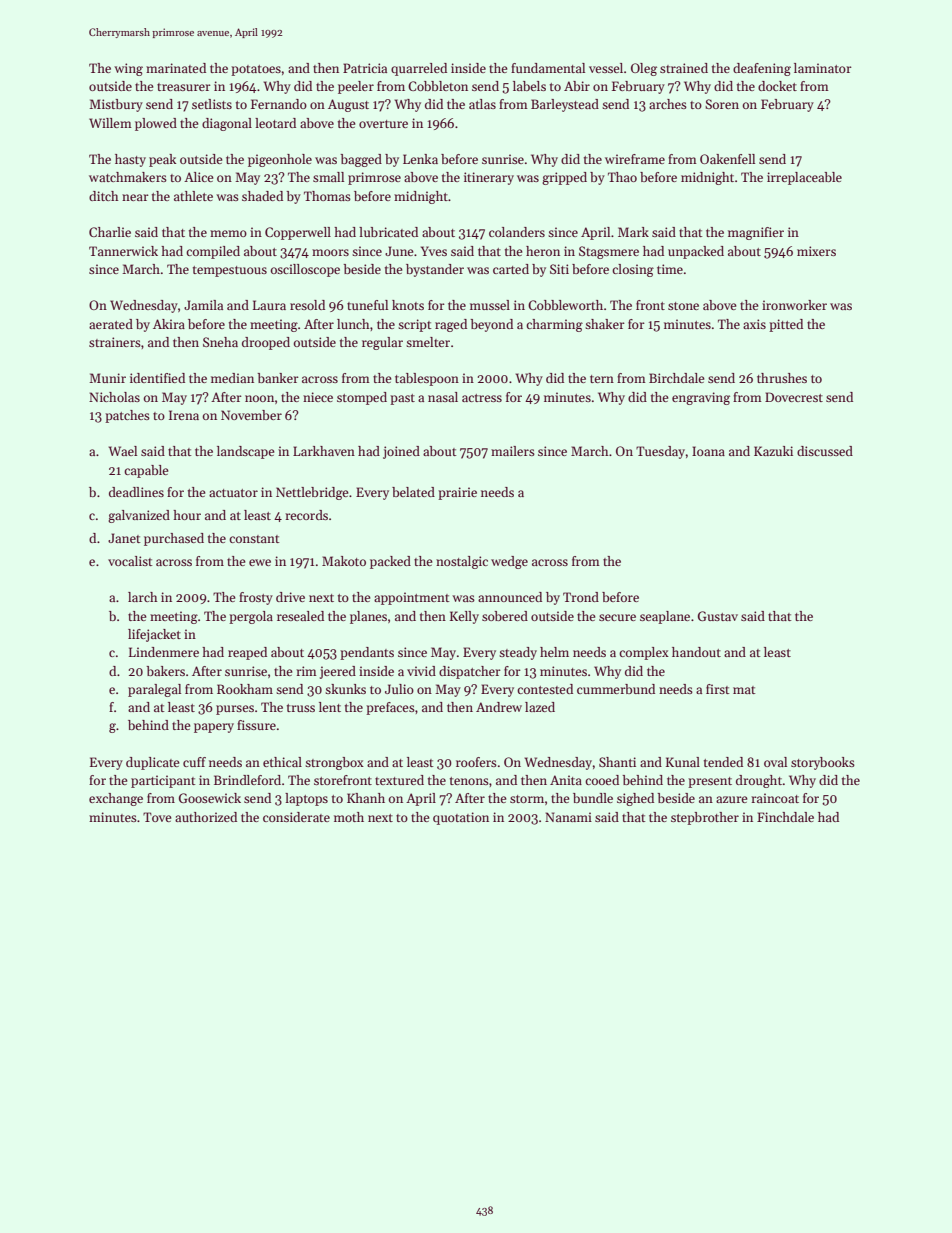 This screenshot has height=1233, width=952. I want to click on bagged, so click(361, 160).
